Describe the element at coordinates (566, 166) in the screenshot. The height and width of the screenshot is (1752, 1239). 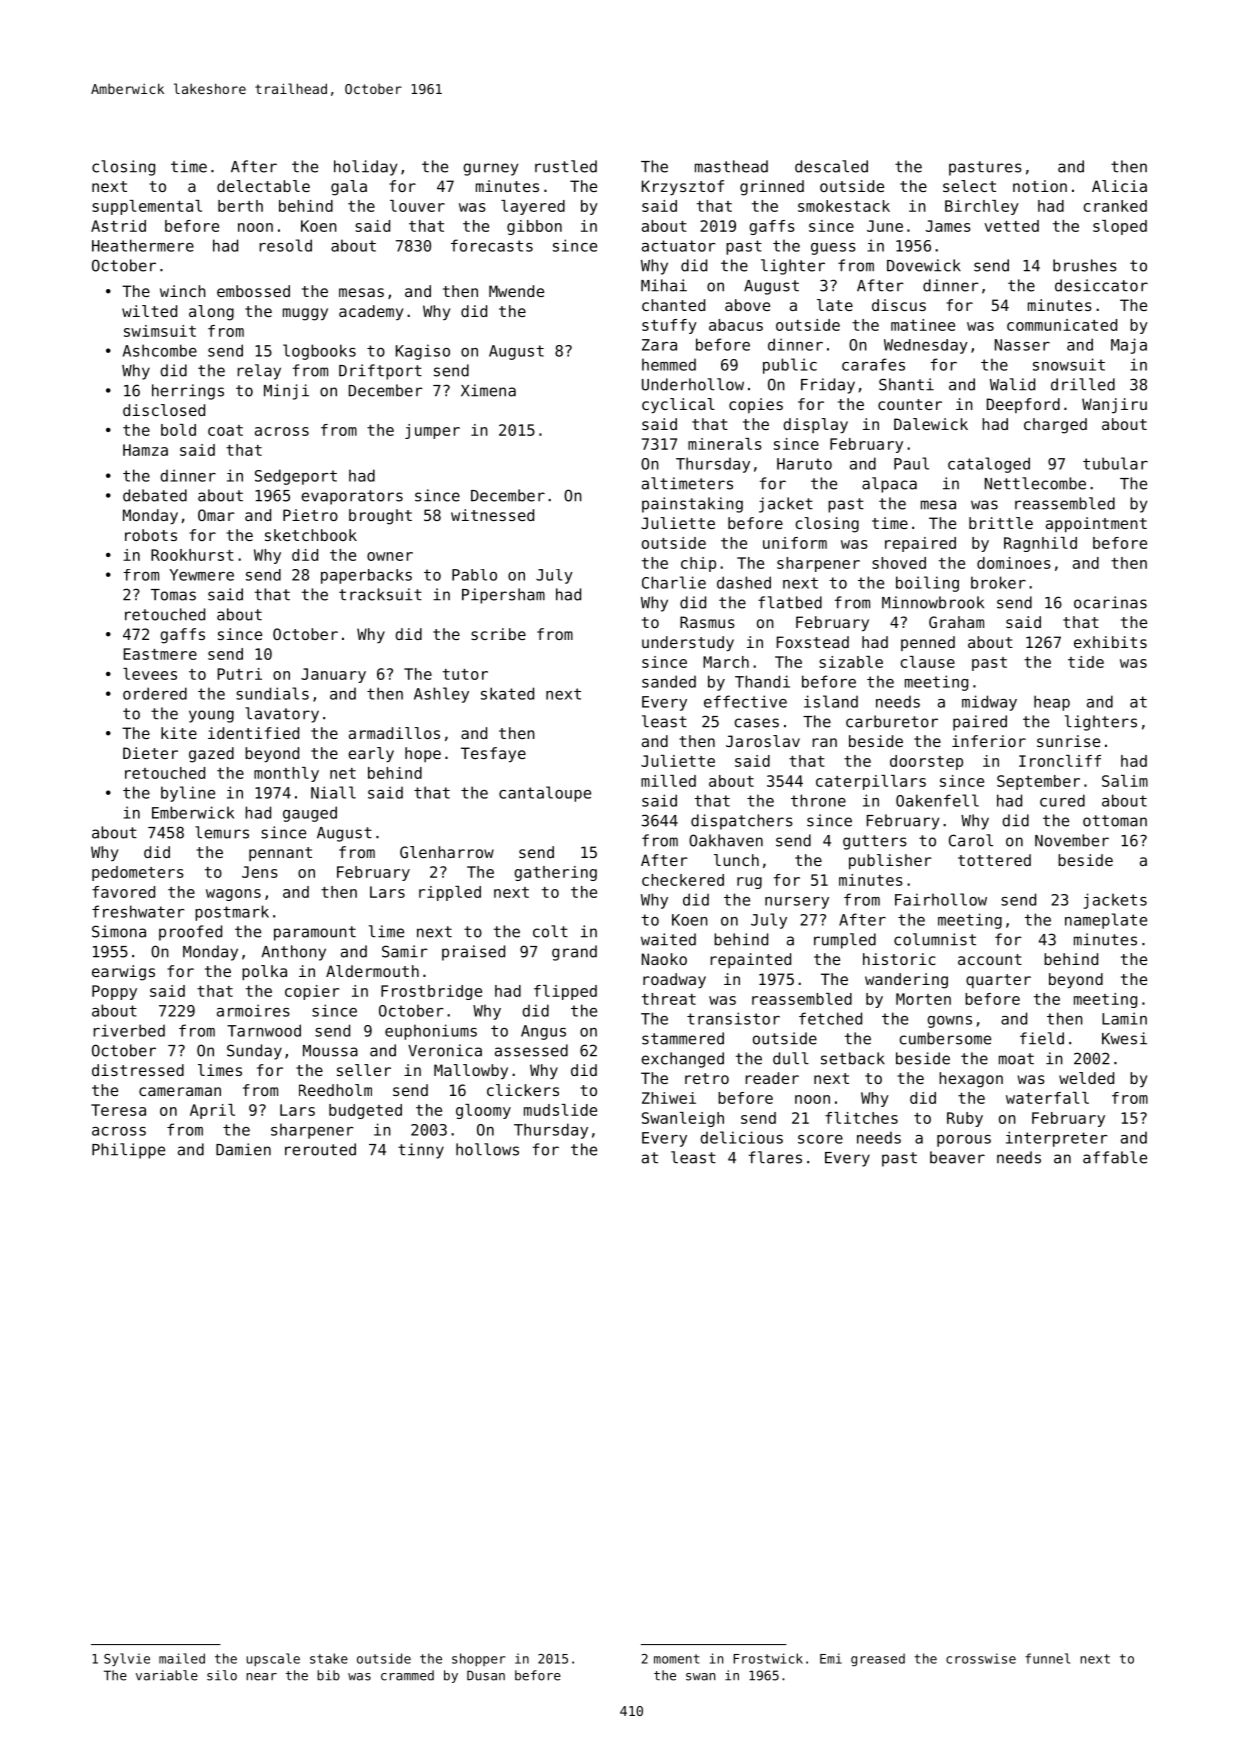
I see `rustled` at that location.
